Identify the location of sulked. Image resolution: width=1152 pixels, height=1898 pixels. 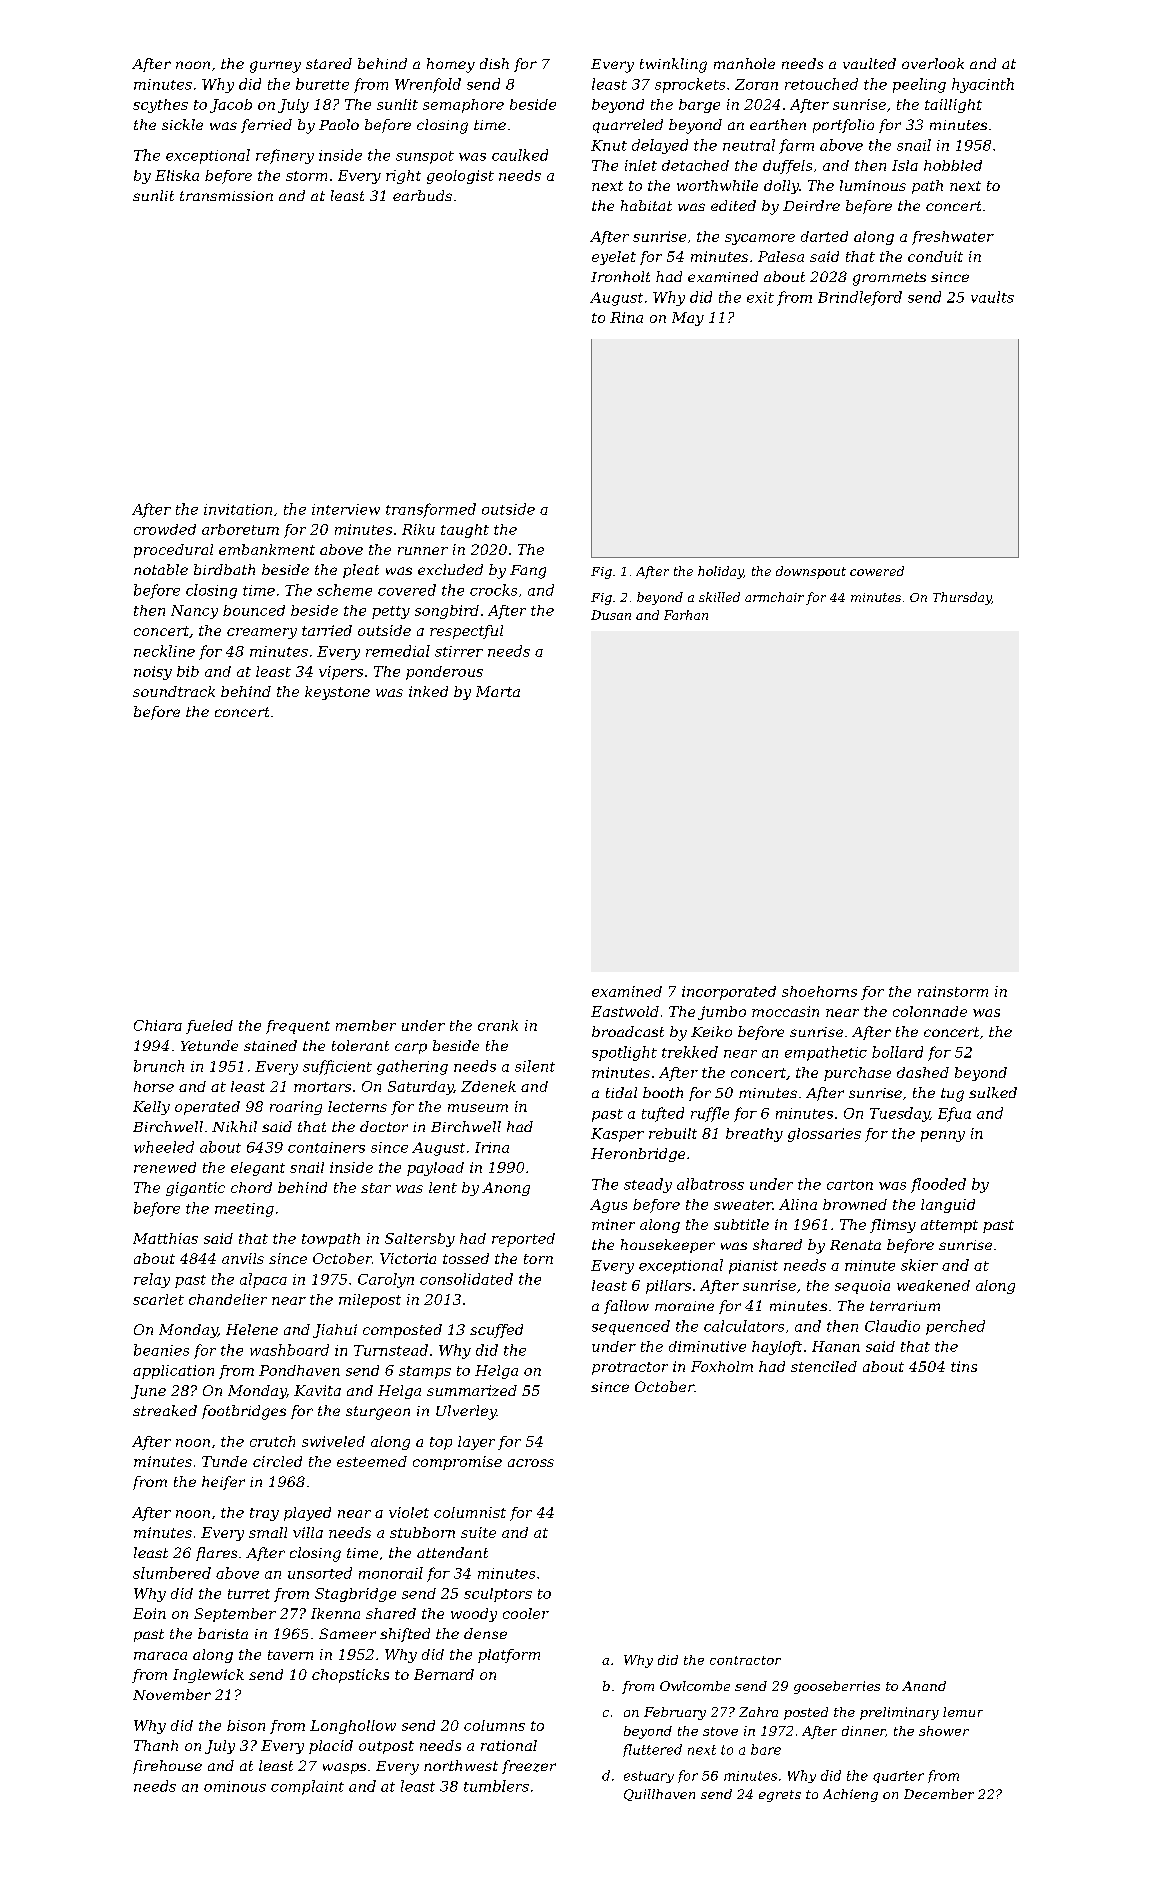
(993, 1092).
